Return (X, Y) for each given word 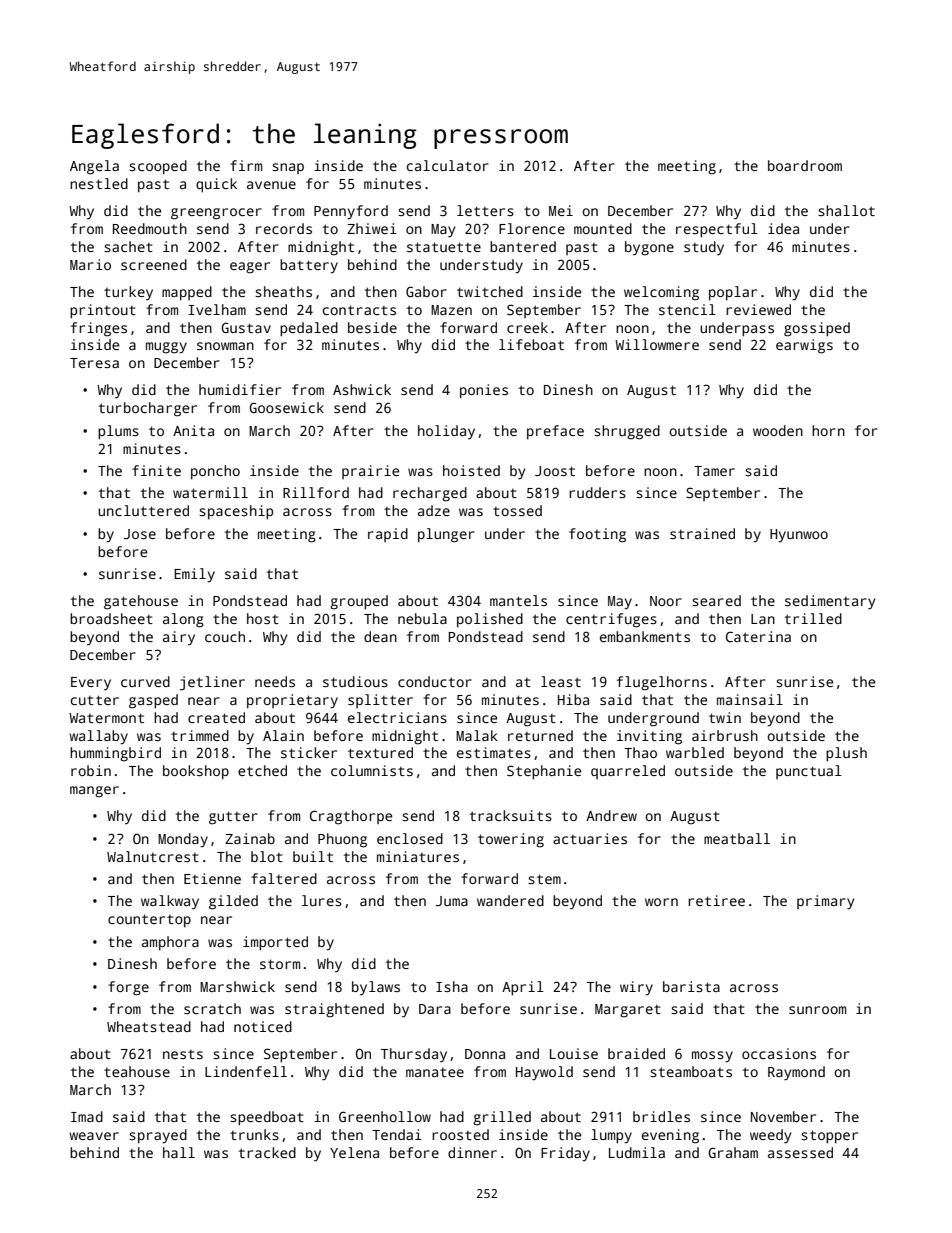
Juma (452, 901)
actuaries (590, 838)
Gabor (426, 291)
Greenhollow (385, 1116)
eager (250, 268)
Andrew (611, 815)
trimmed (200, 735)
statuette (444, 247)
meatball (737, 838)
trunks (254, 1134)
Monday (183, 840)
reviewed (758, 309)
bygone (649, 248)
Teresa (94, 363)
